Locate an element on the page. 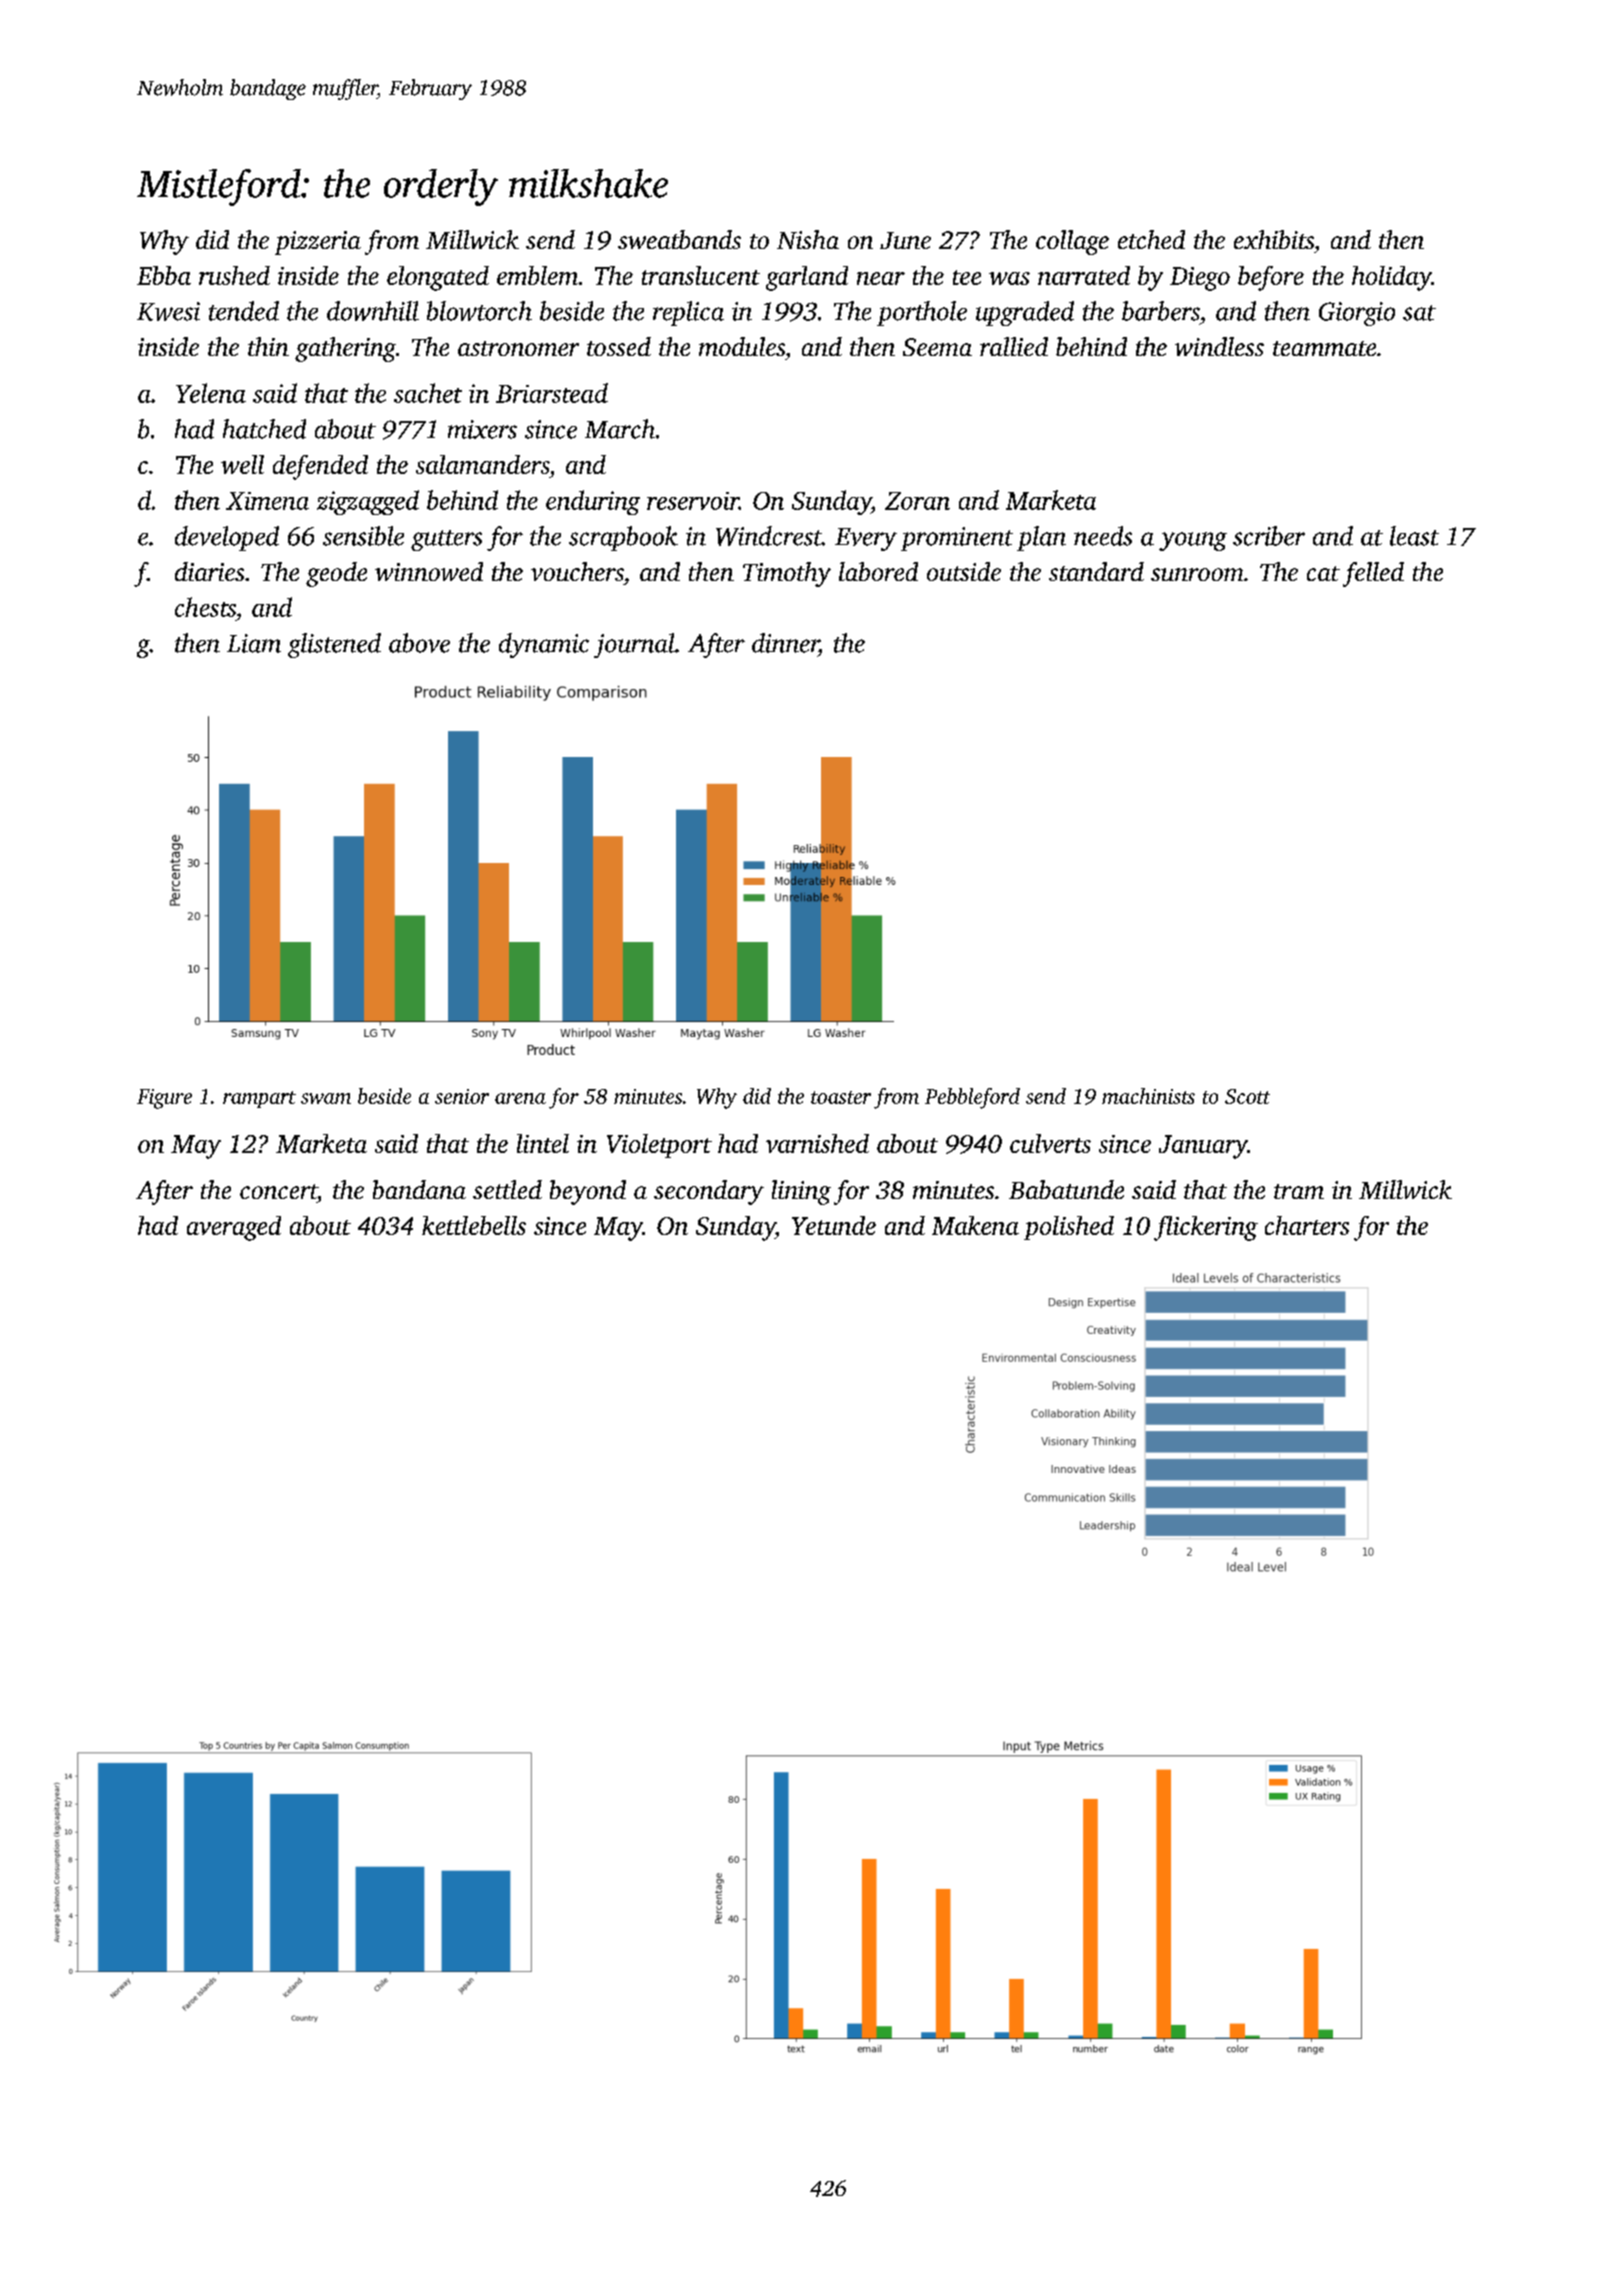 This image has width=1620, height=2292. dynamic is located at coordinates (544, 645).
